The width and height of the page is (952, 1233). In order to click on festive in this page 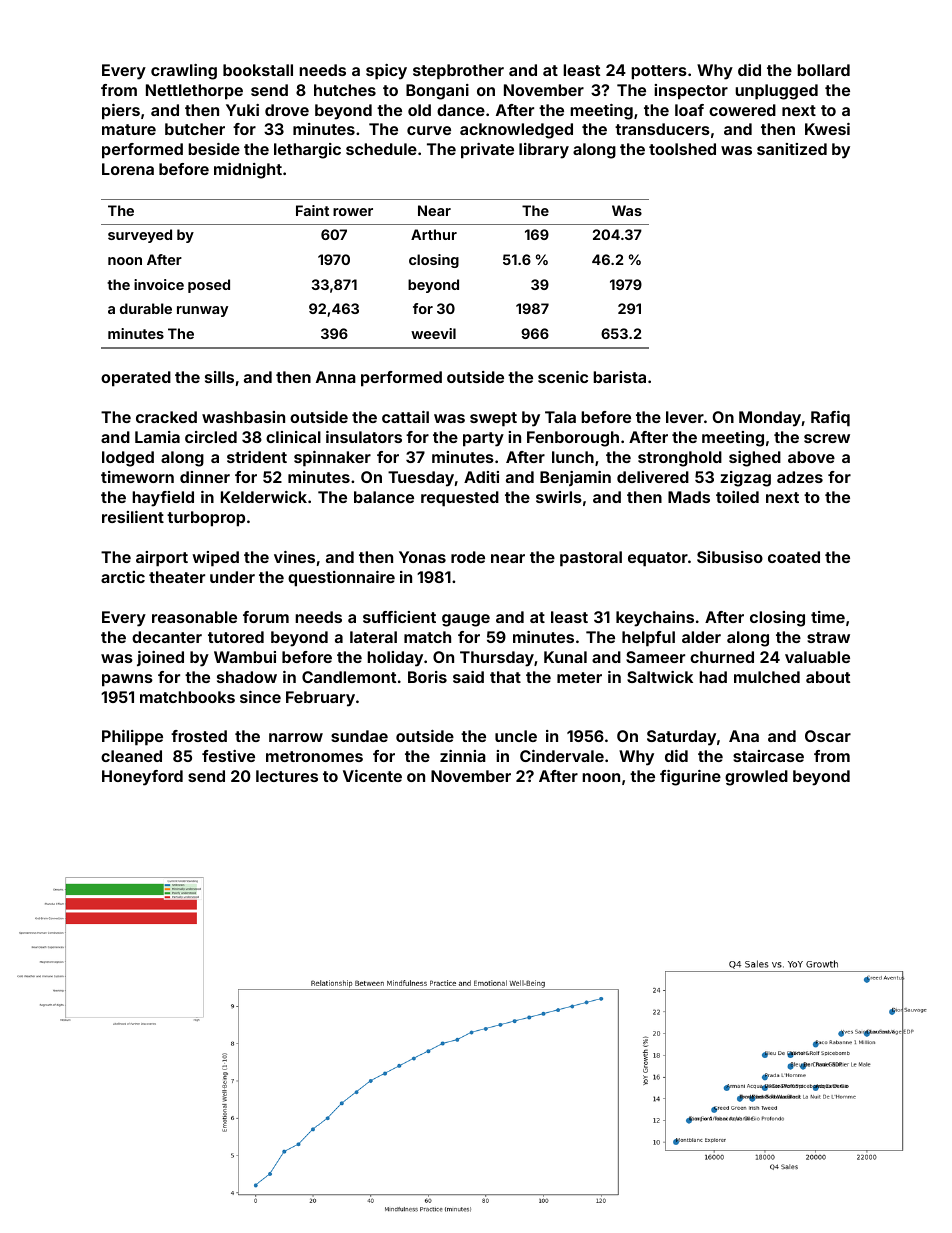, I will do `click(228, 756)`.
